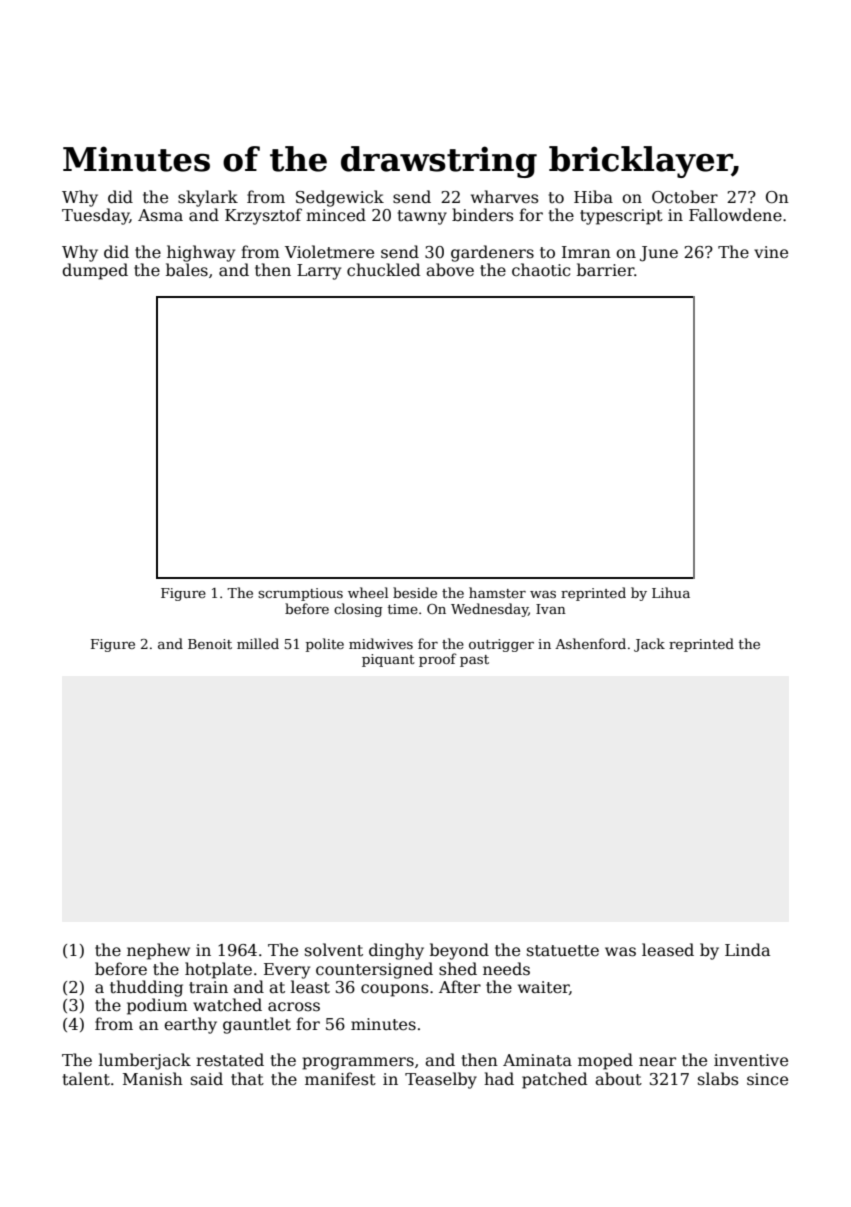 This page has height=1207, width=851. I want to click on bales, so click(187, 270).
